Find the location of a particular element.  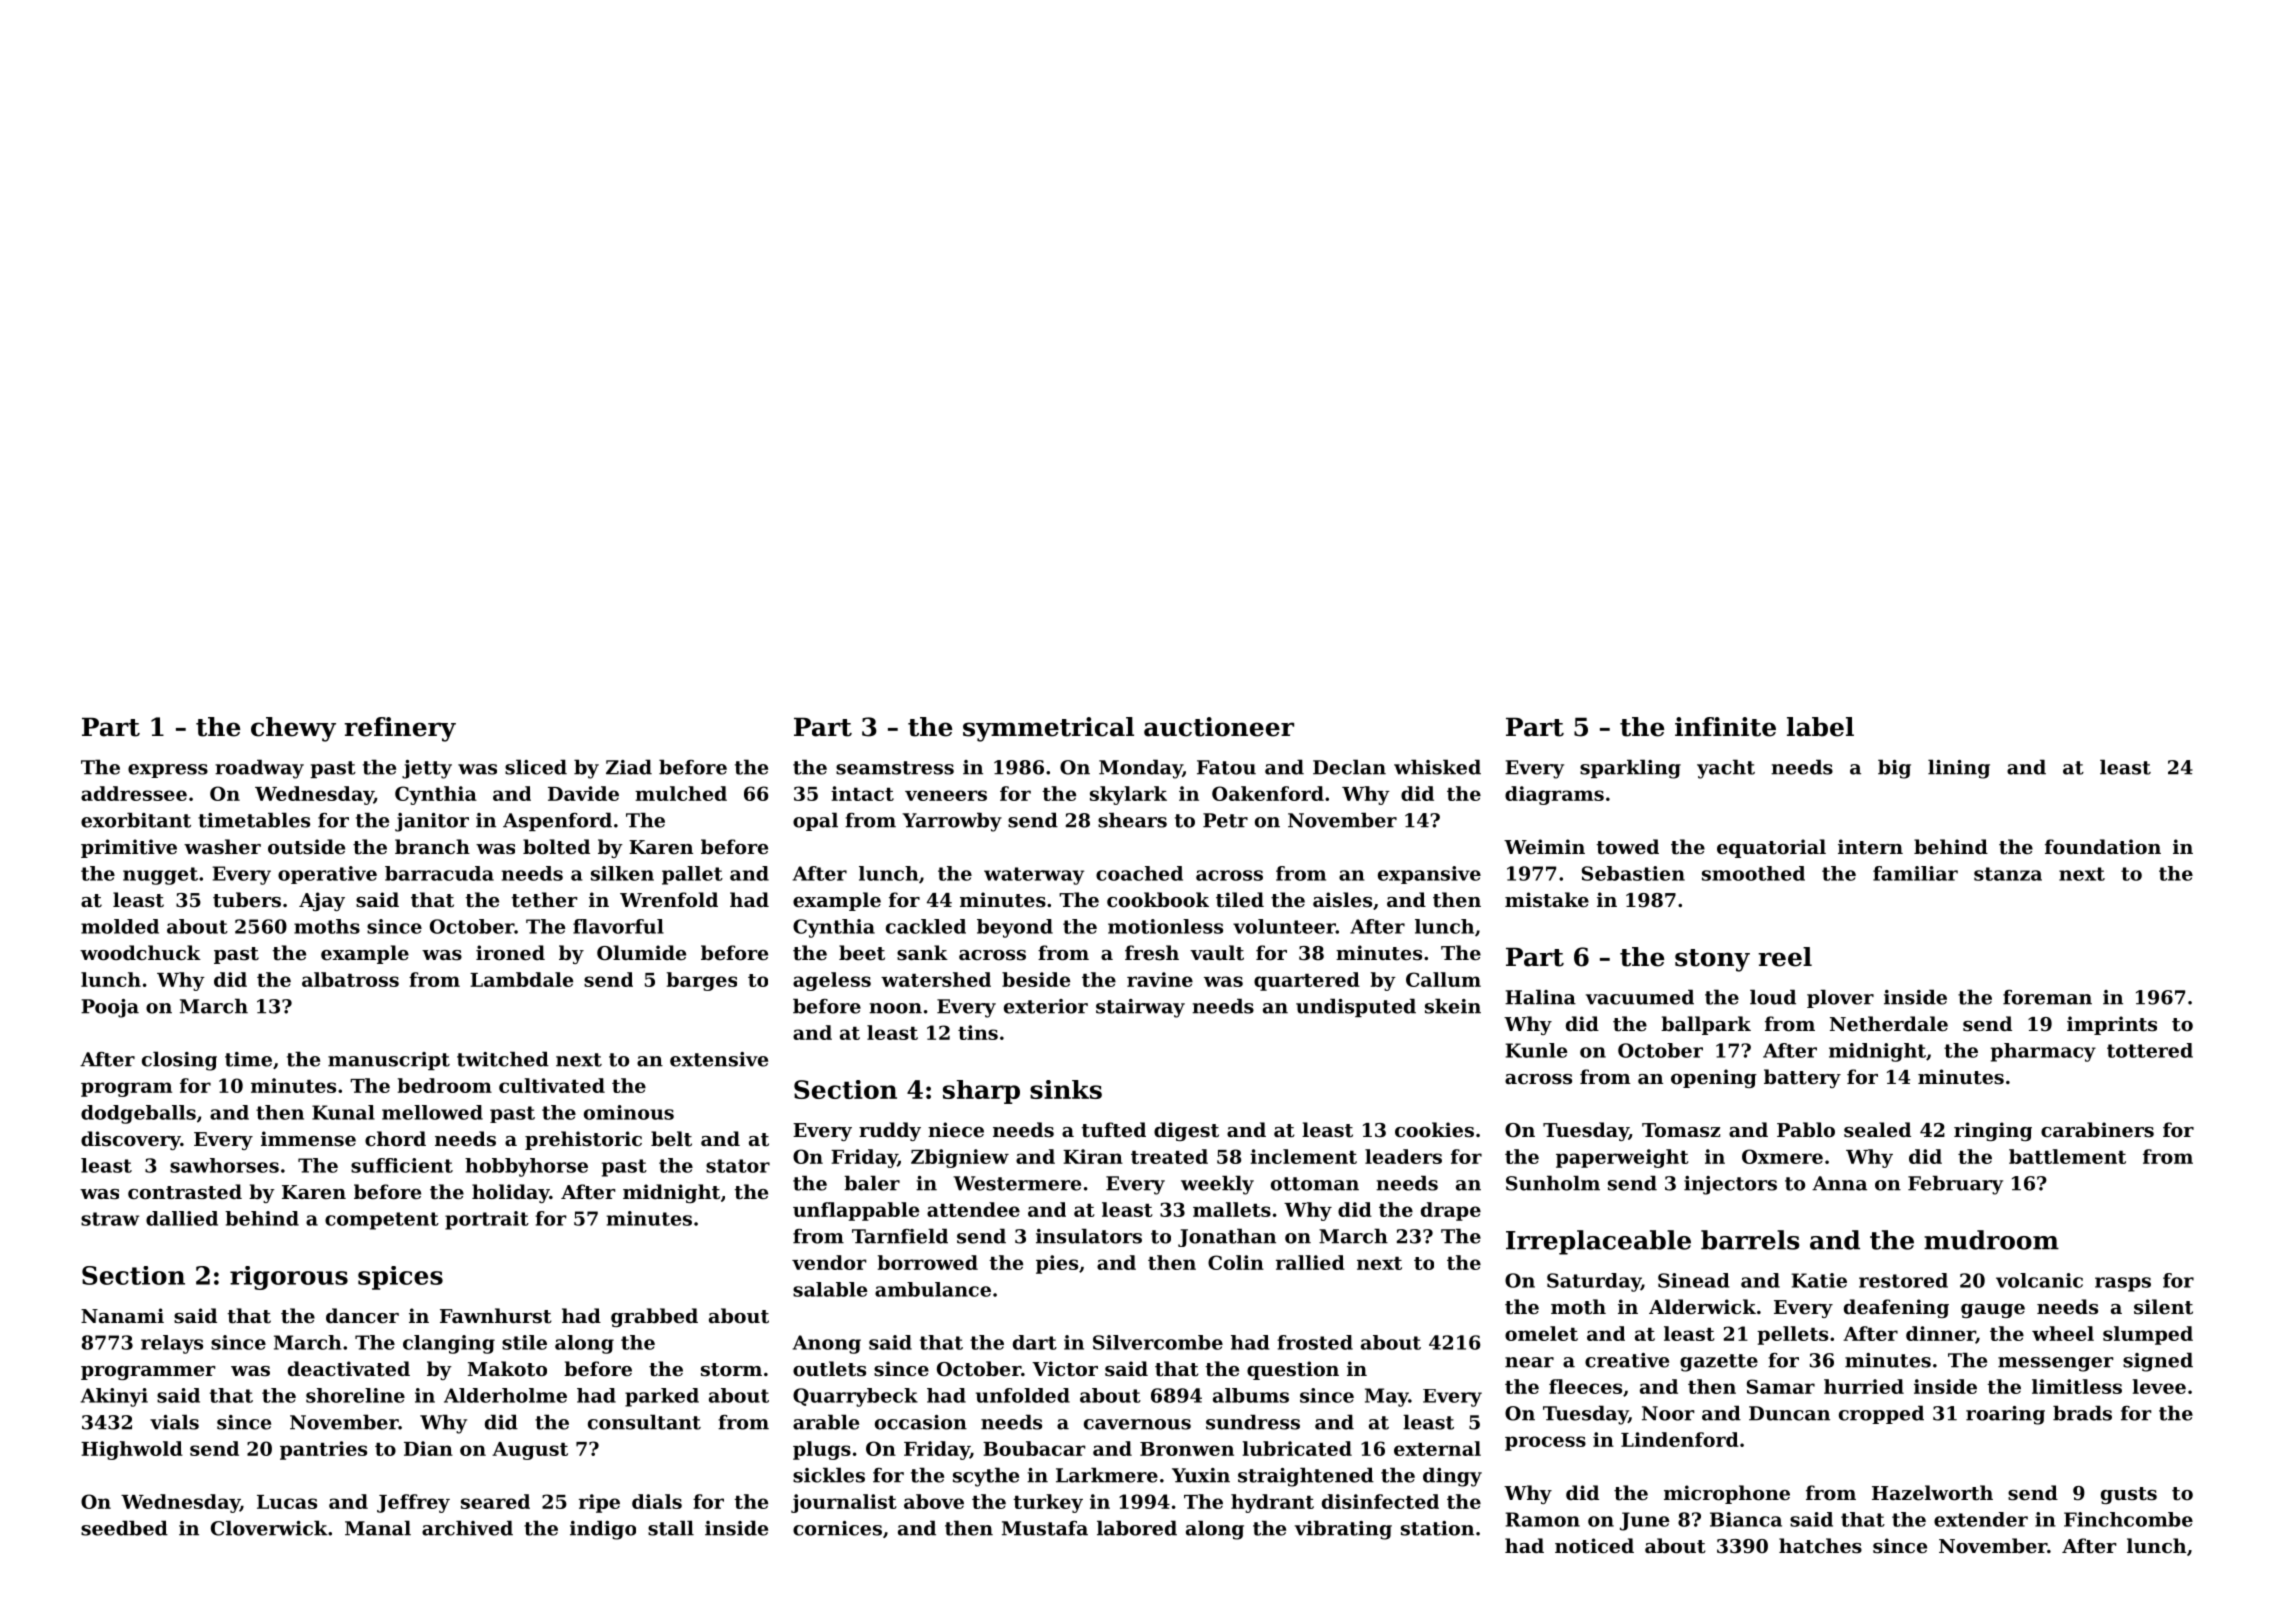

refinery is located at coordinates (400, 729).
